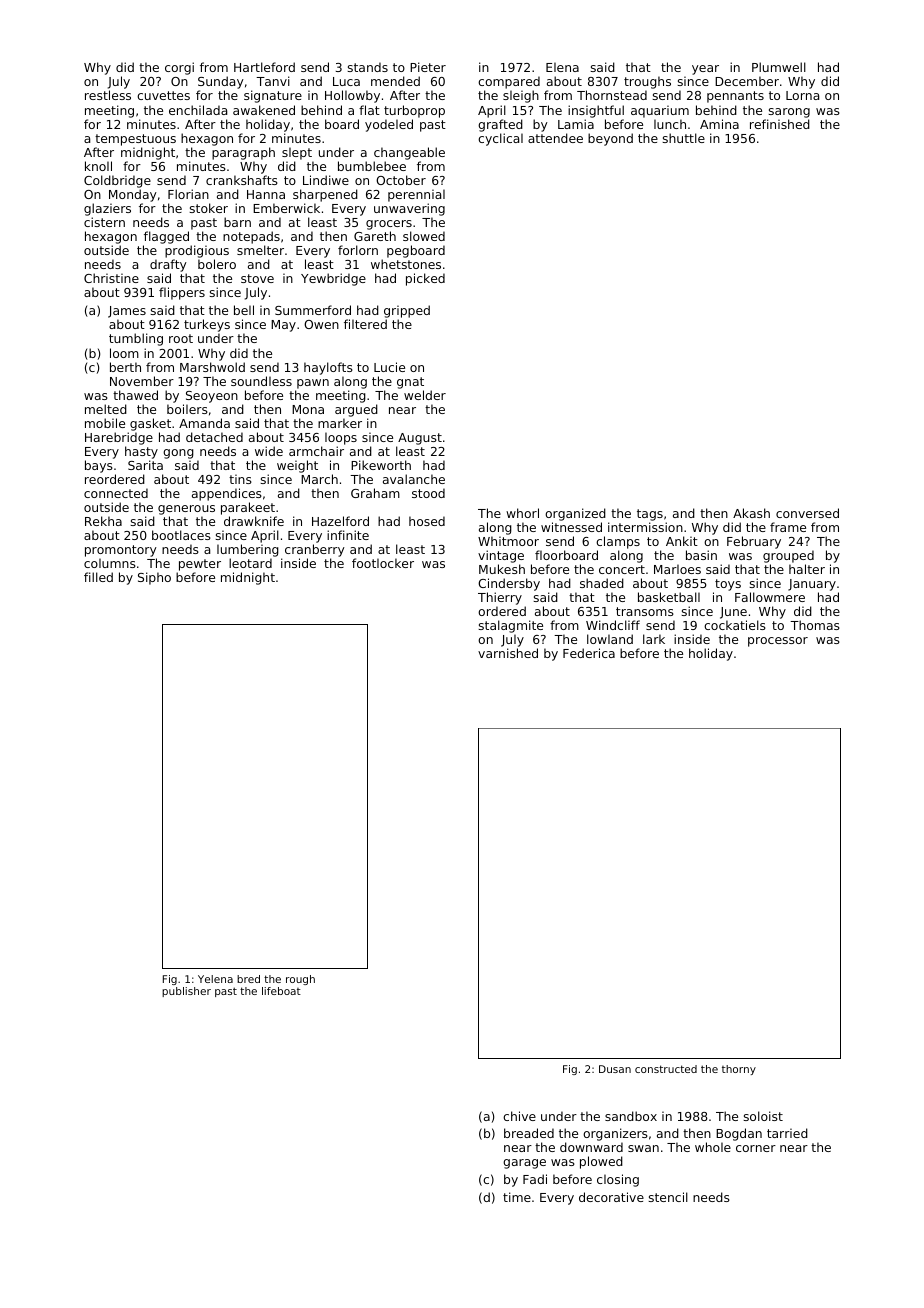 This screenshot has width=924, height=1308. What do you see at coordinates (281, 991) in the screenshot?
I see `lifeboat` at bounding box center [281, 991].
